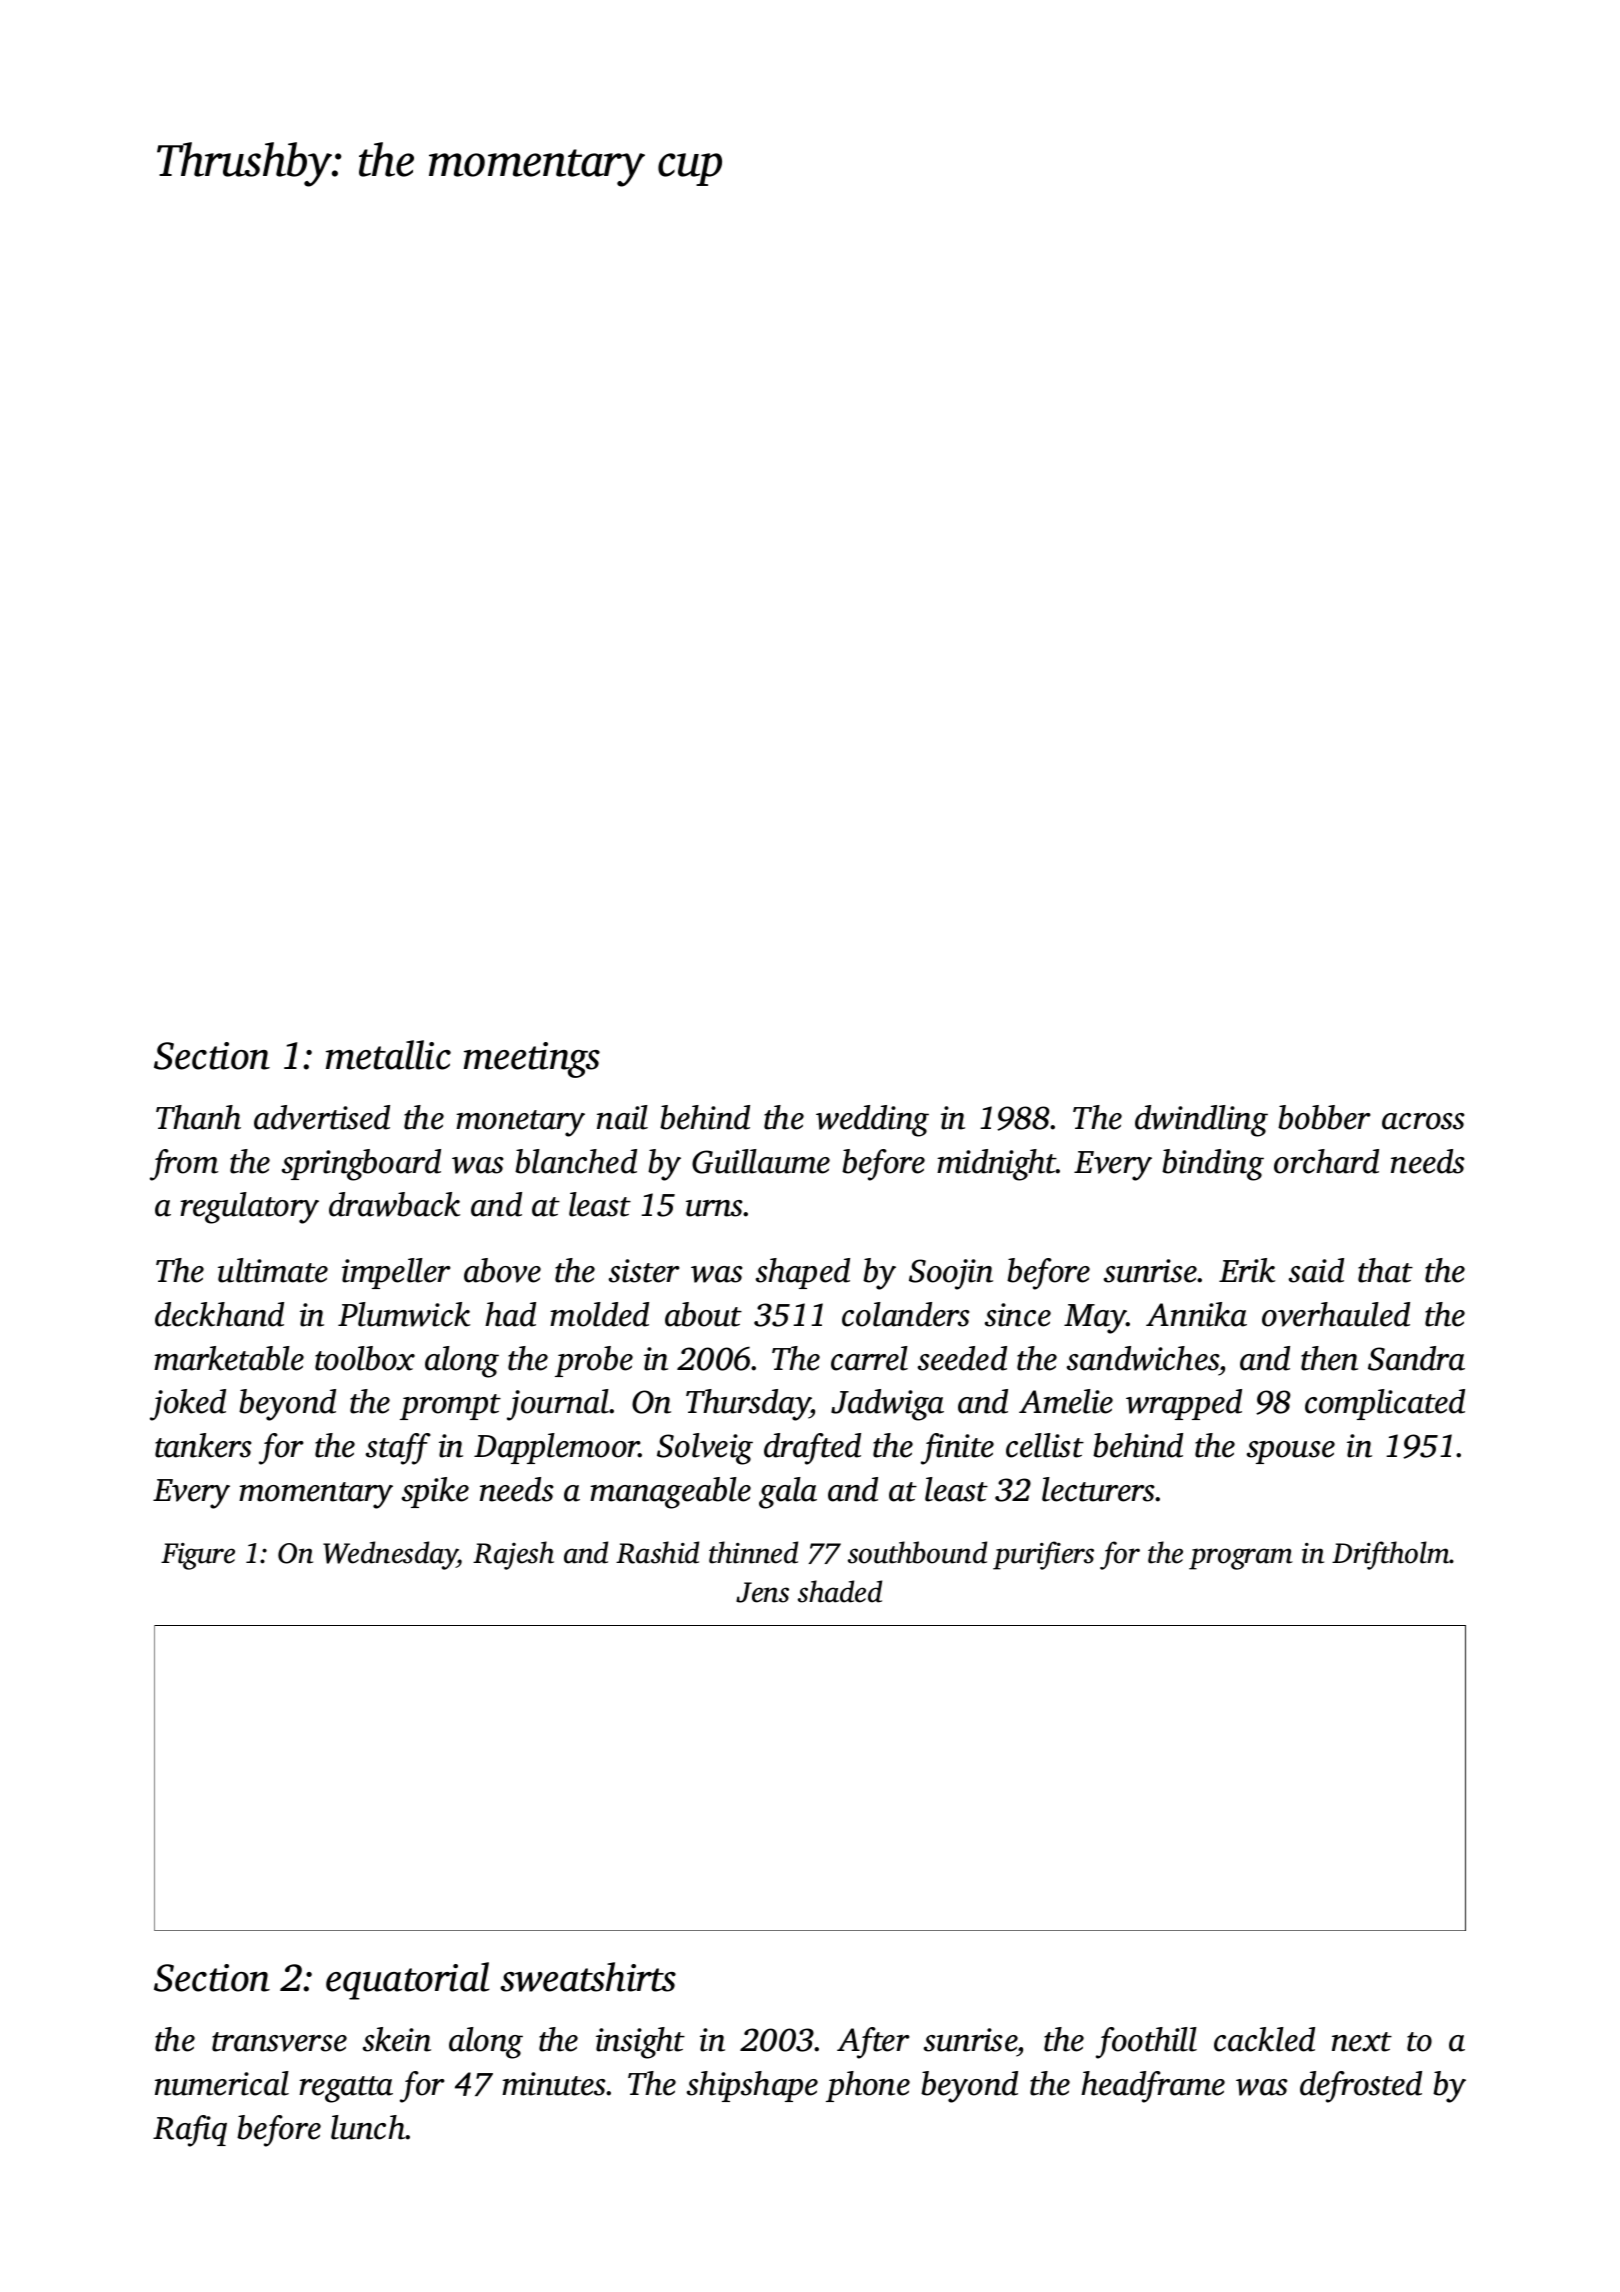  What do you see at coordinates (1241, 1559) in the screenshot?
I see `program` at bounding box center [1241, 1559].
